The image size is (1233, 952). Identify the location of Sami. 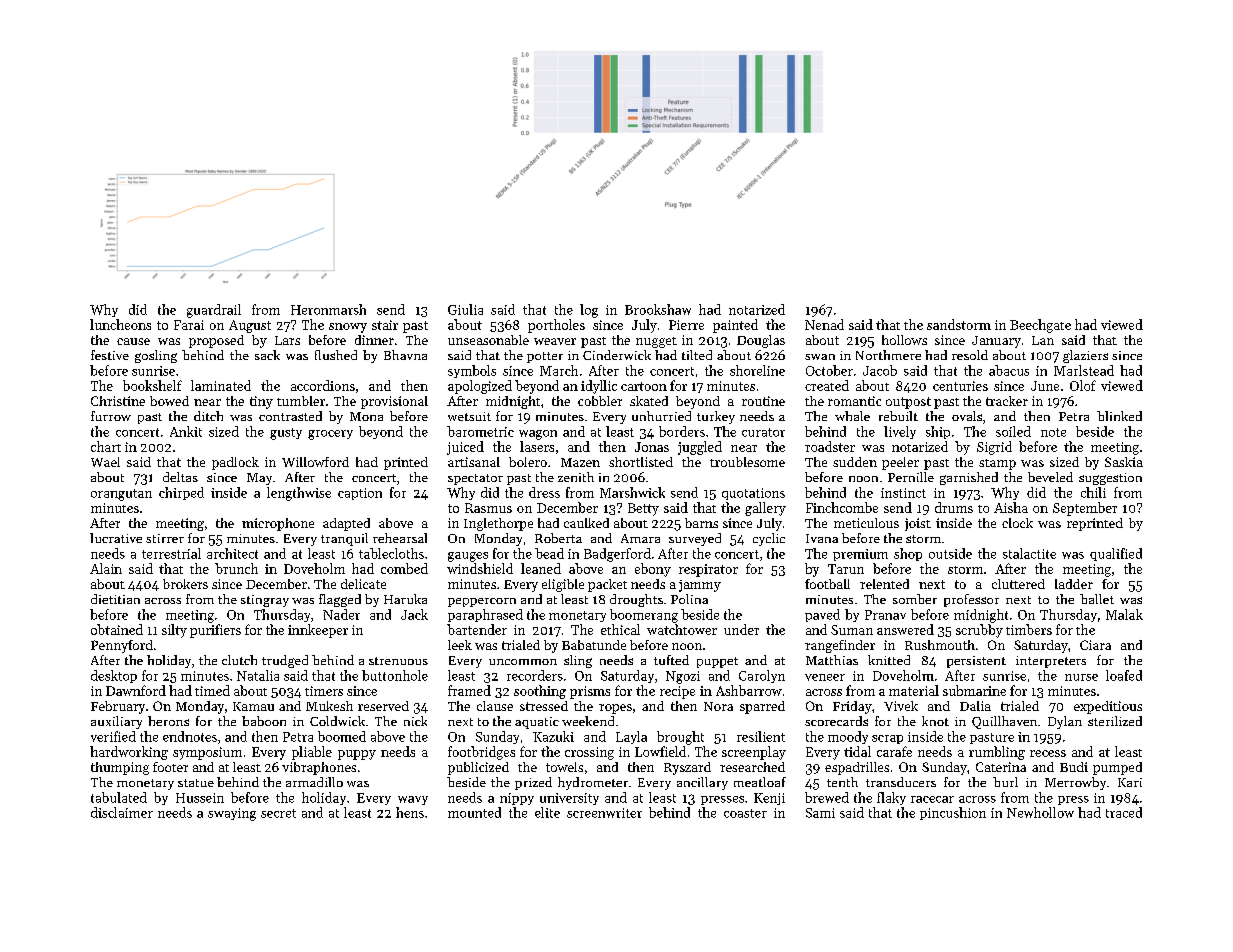
(820, 813).
